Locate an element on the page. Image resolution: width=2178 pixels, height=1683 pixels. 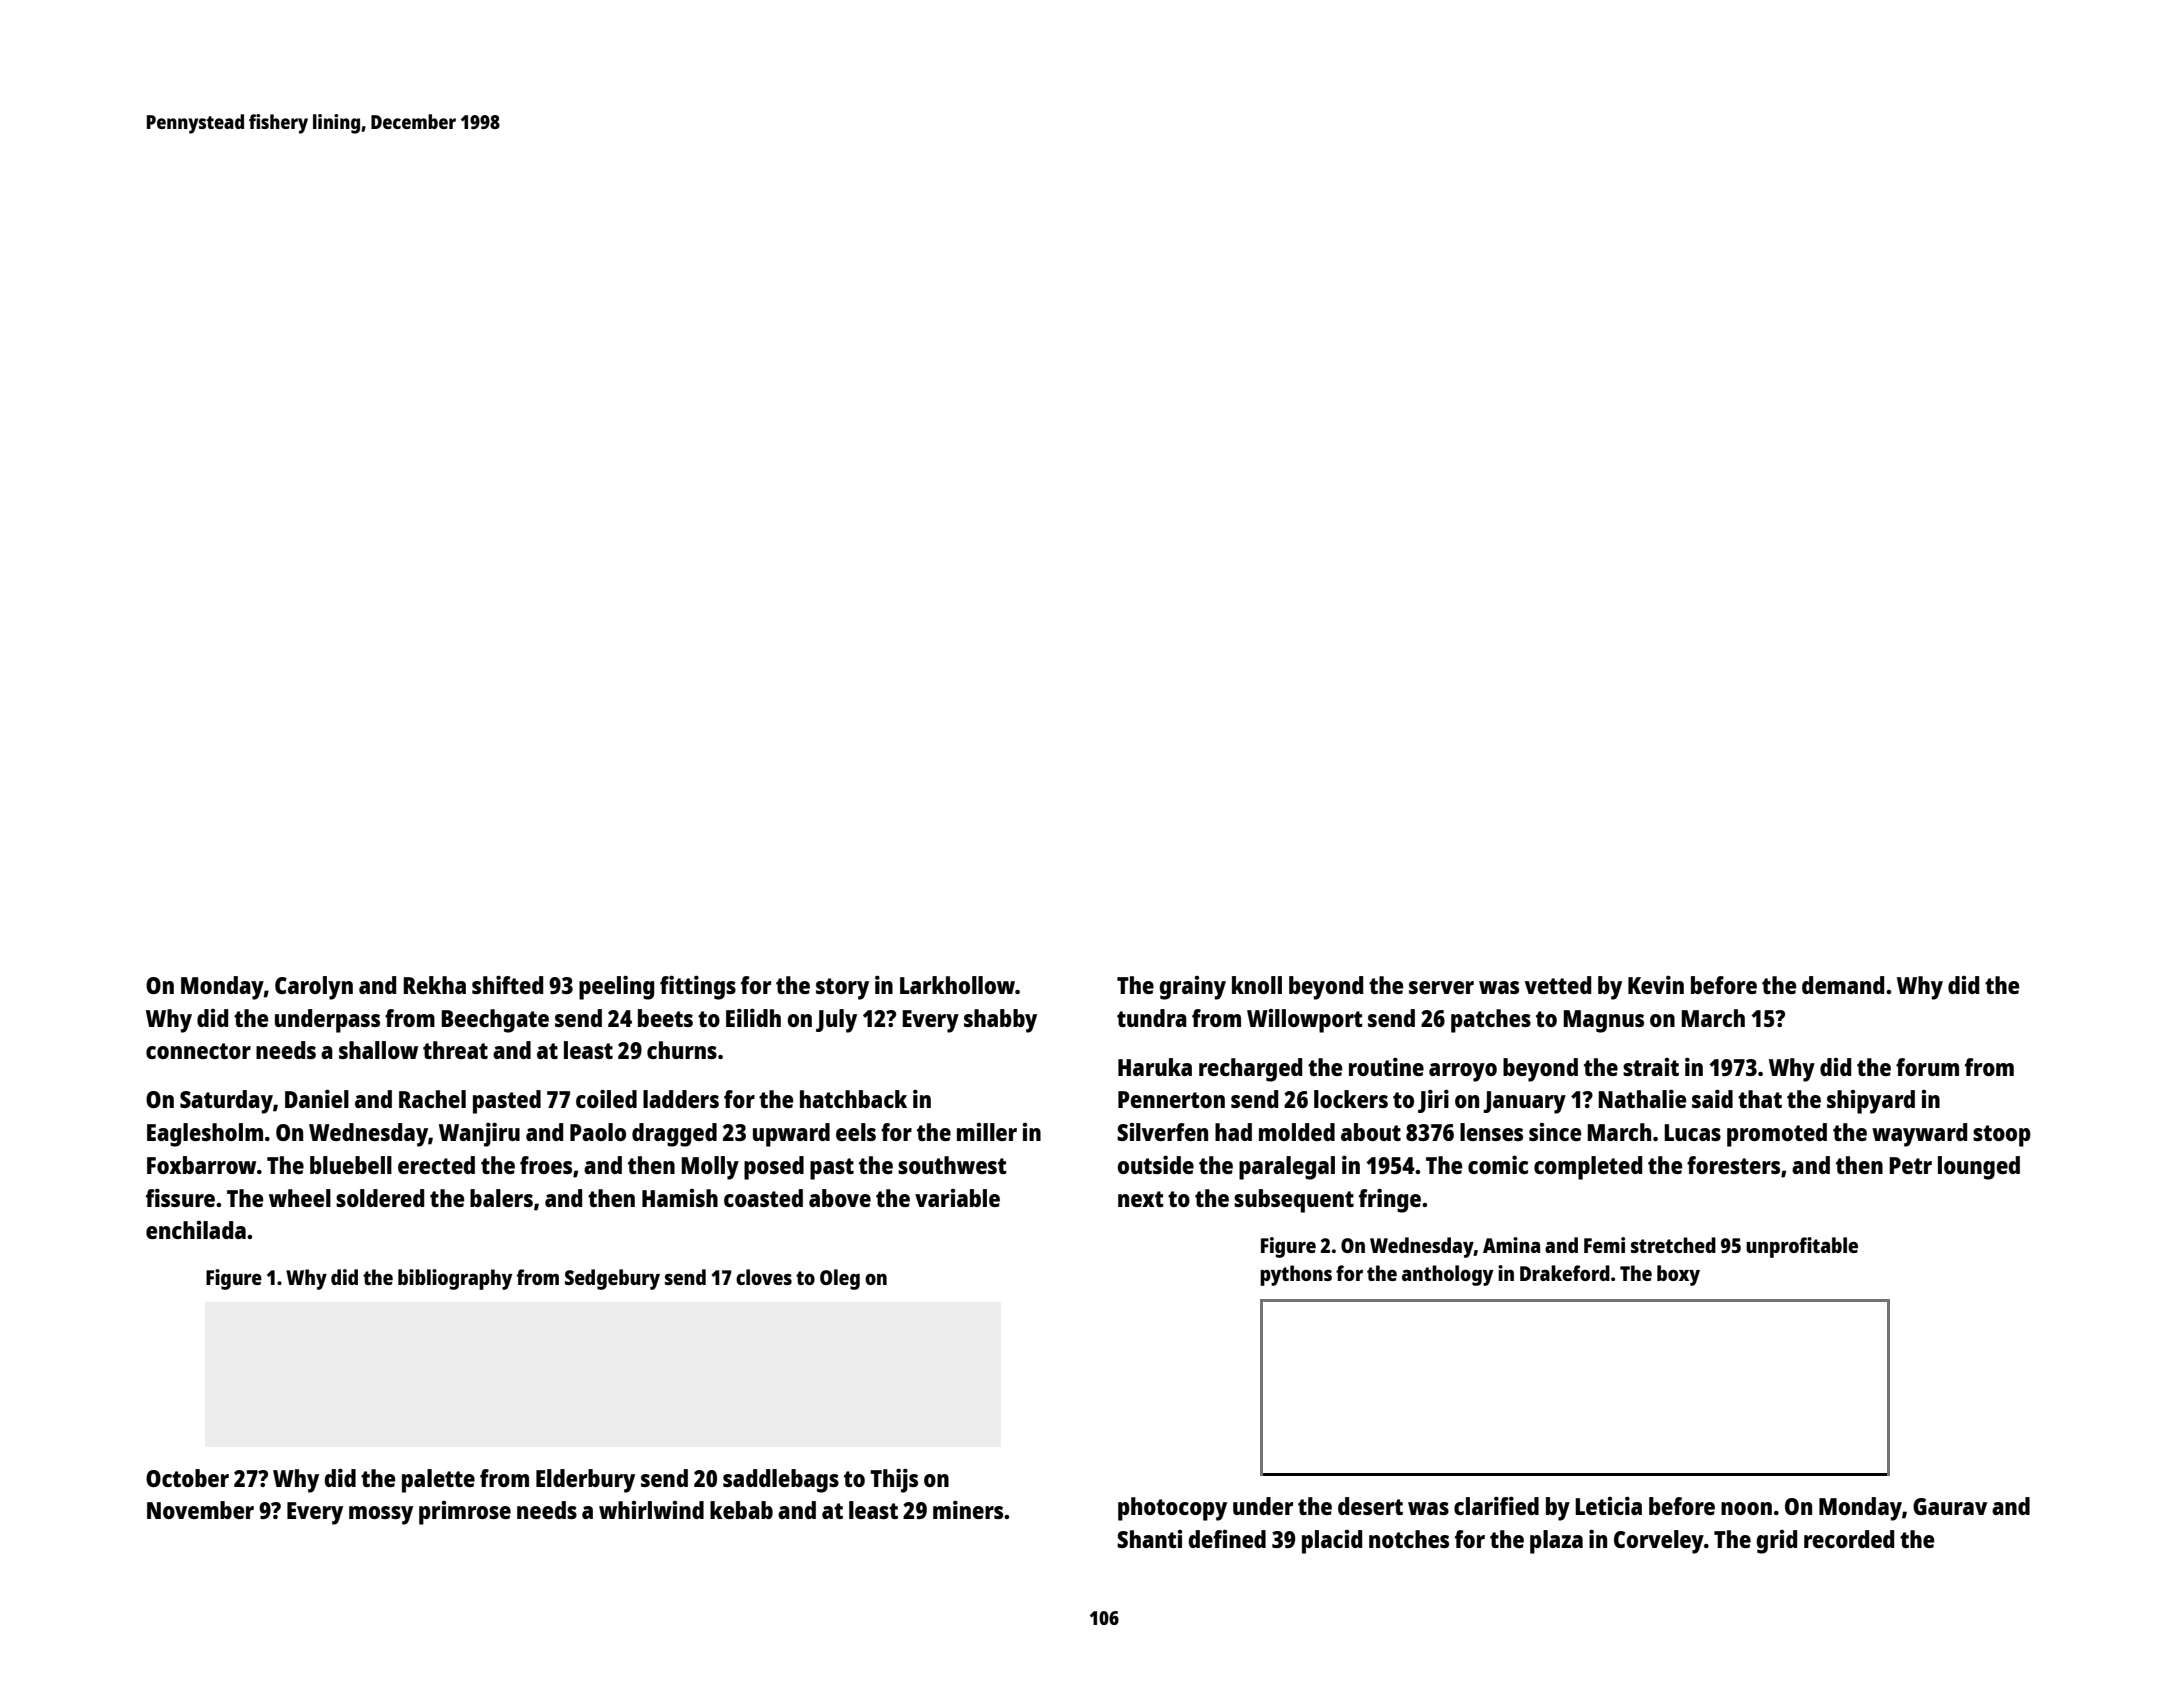
palette is located at coordinates (438, 1481).
